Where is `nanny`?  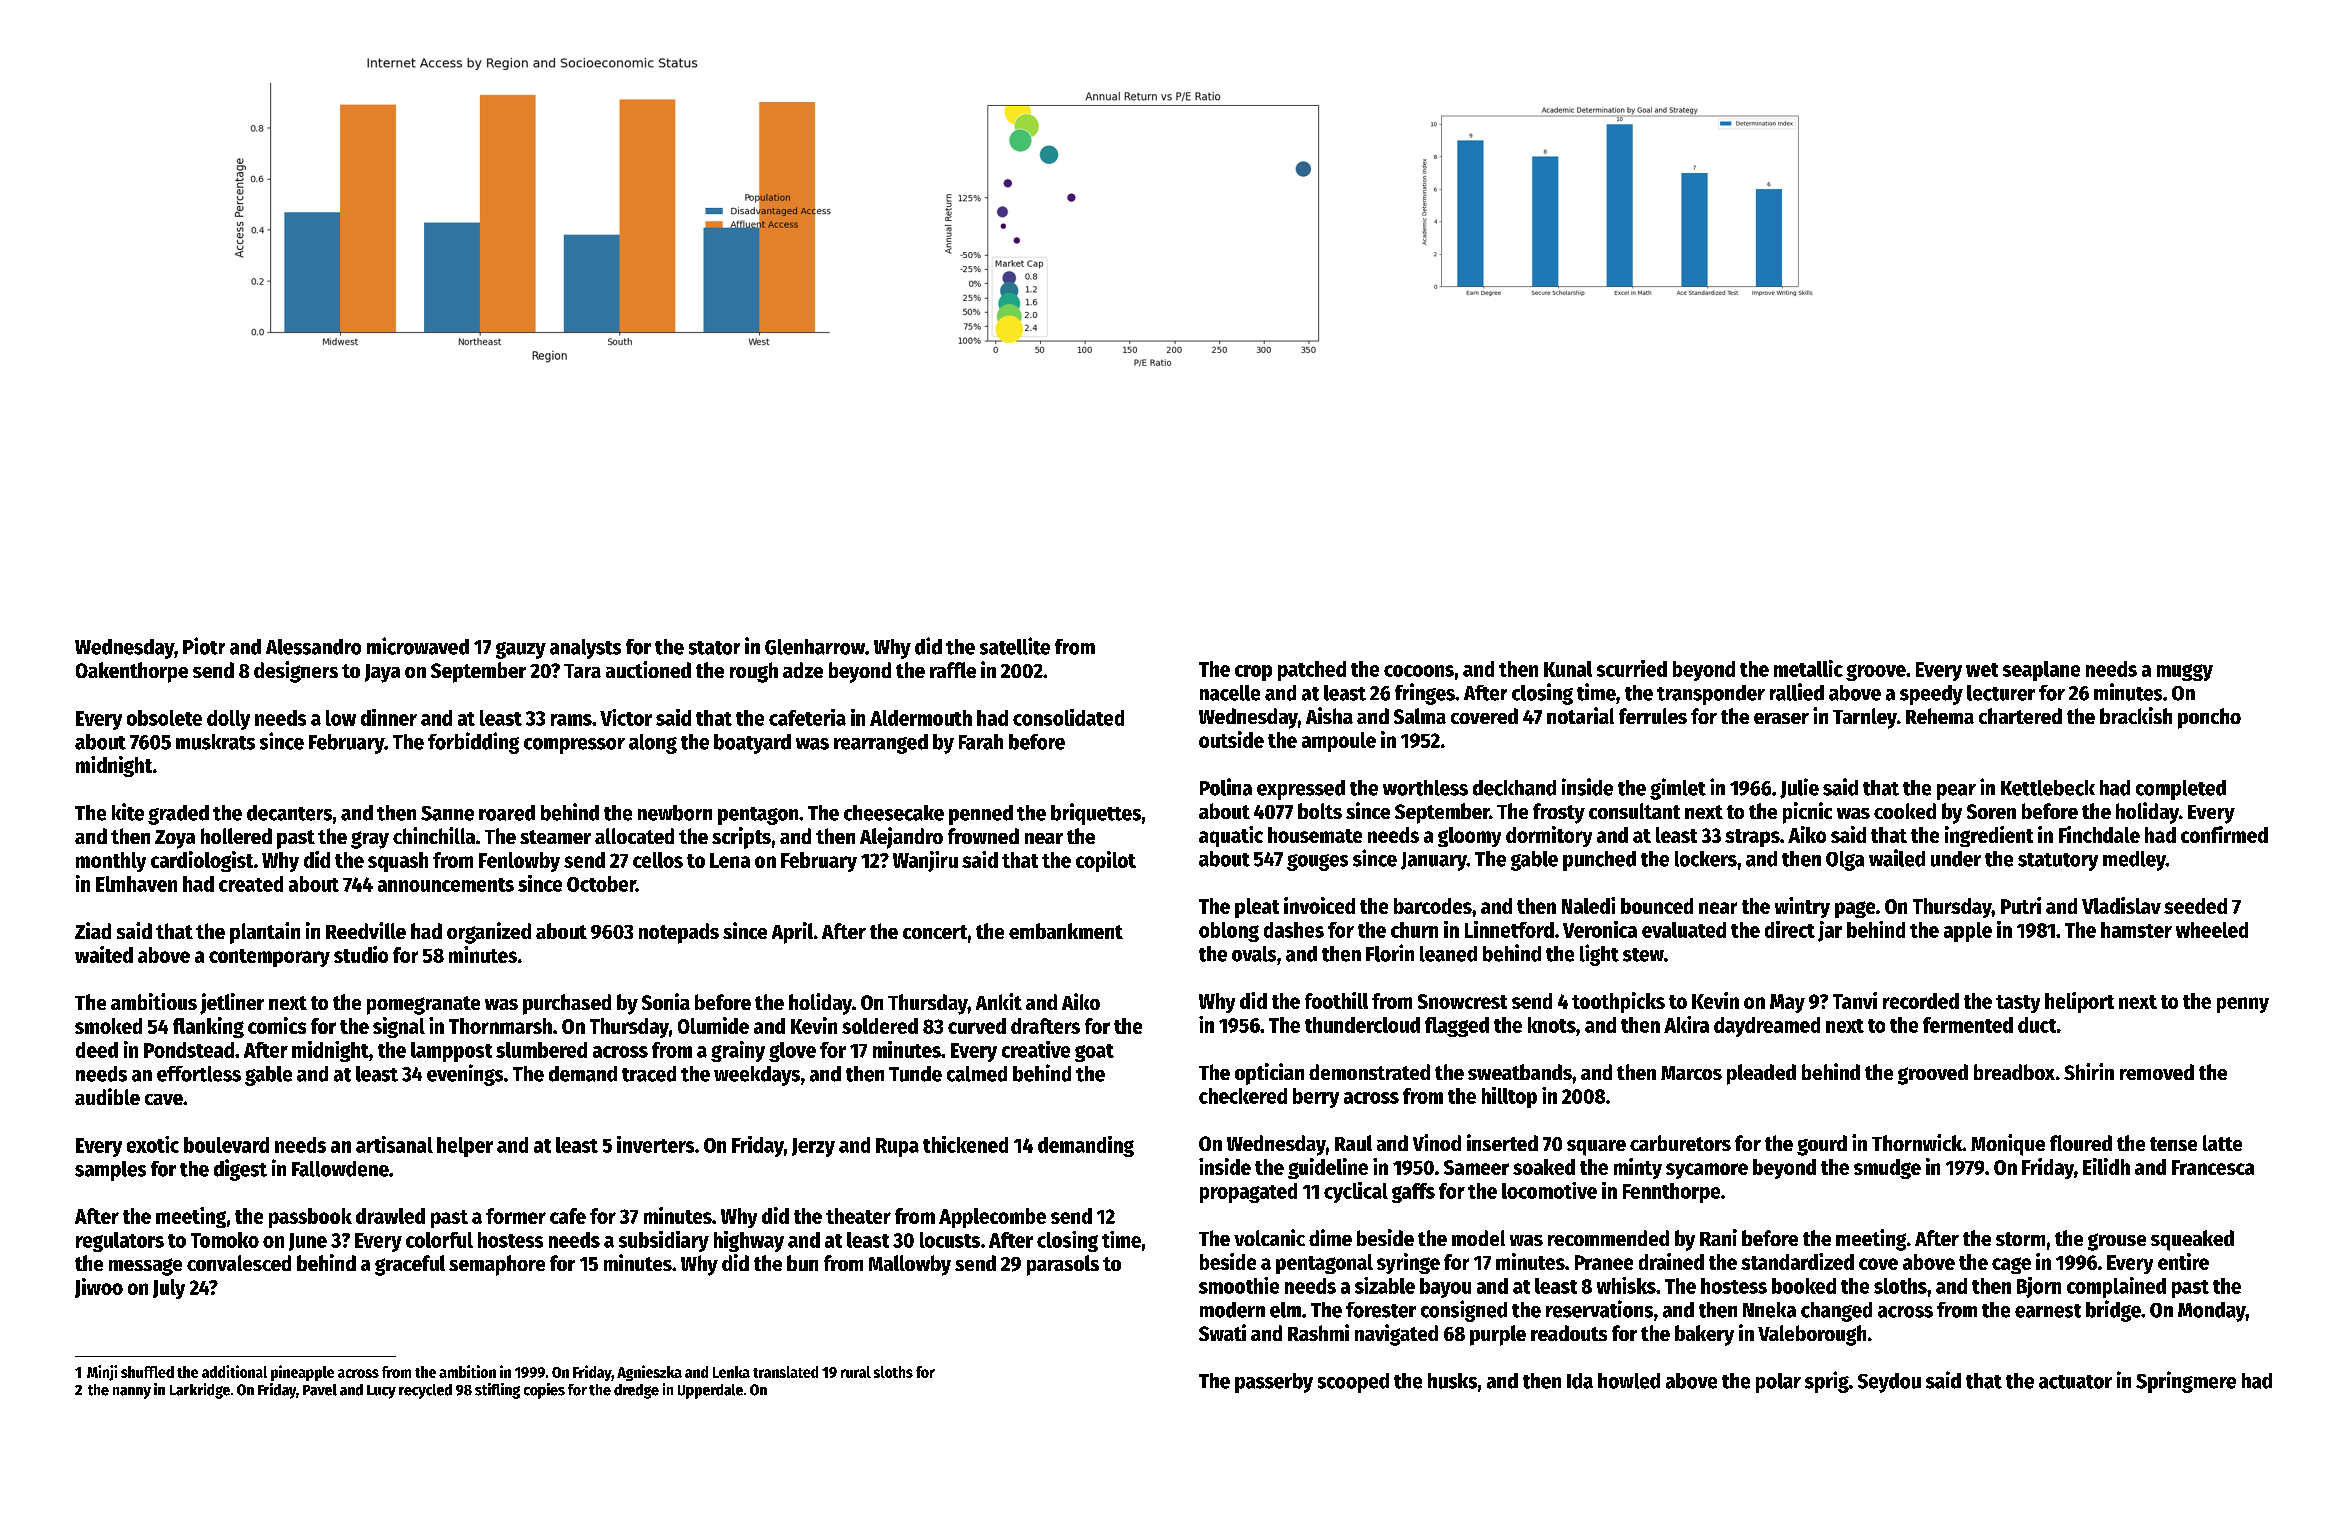
nanny is located at coordinates (132, 1393).
